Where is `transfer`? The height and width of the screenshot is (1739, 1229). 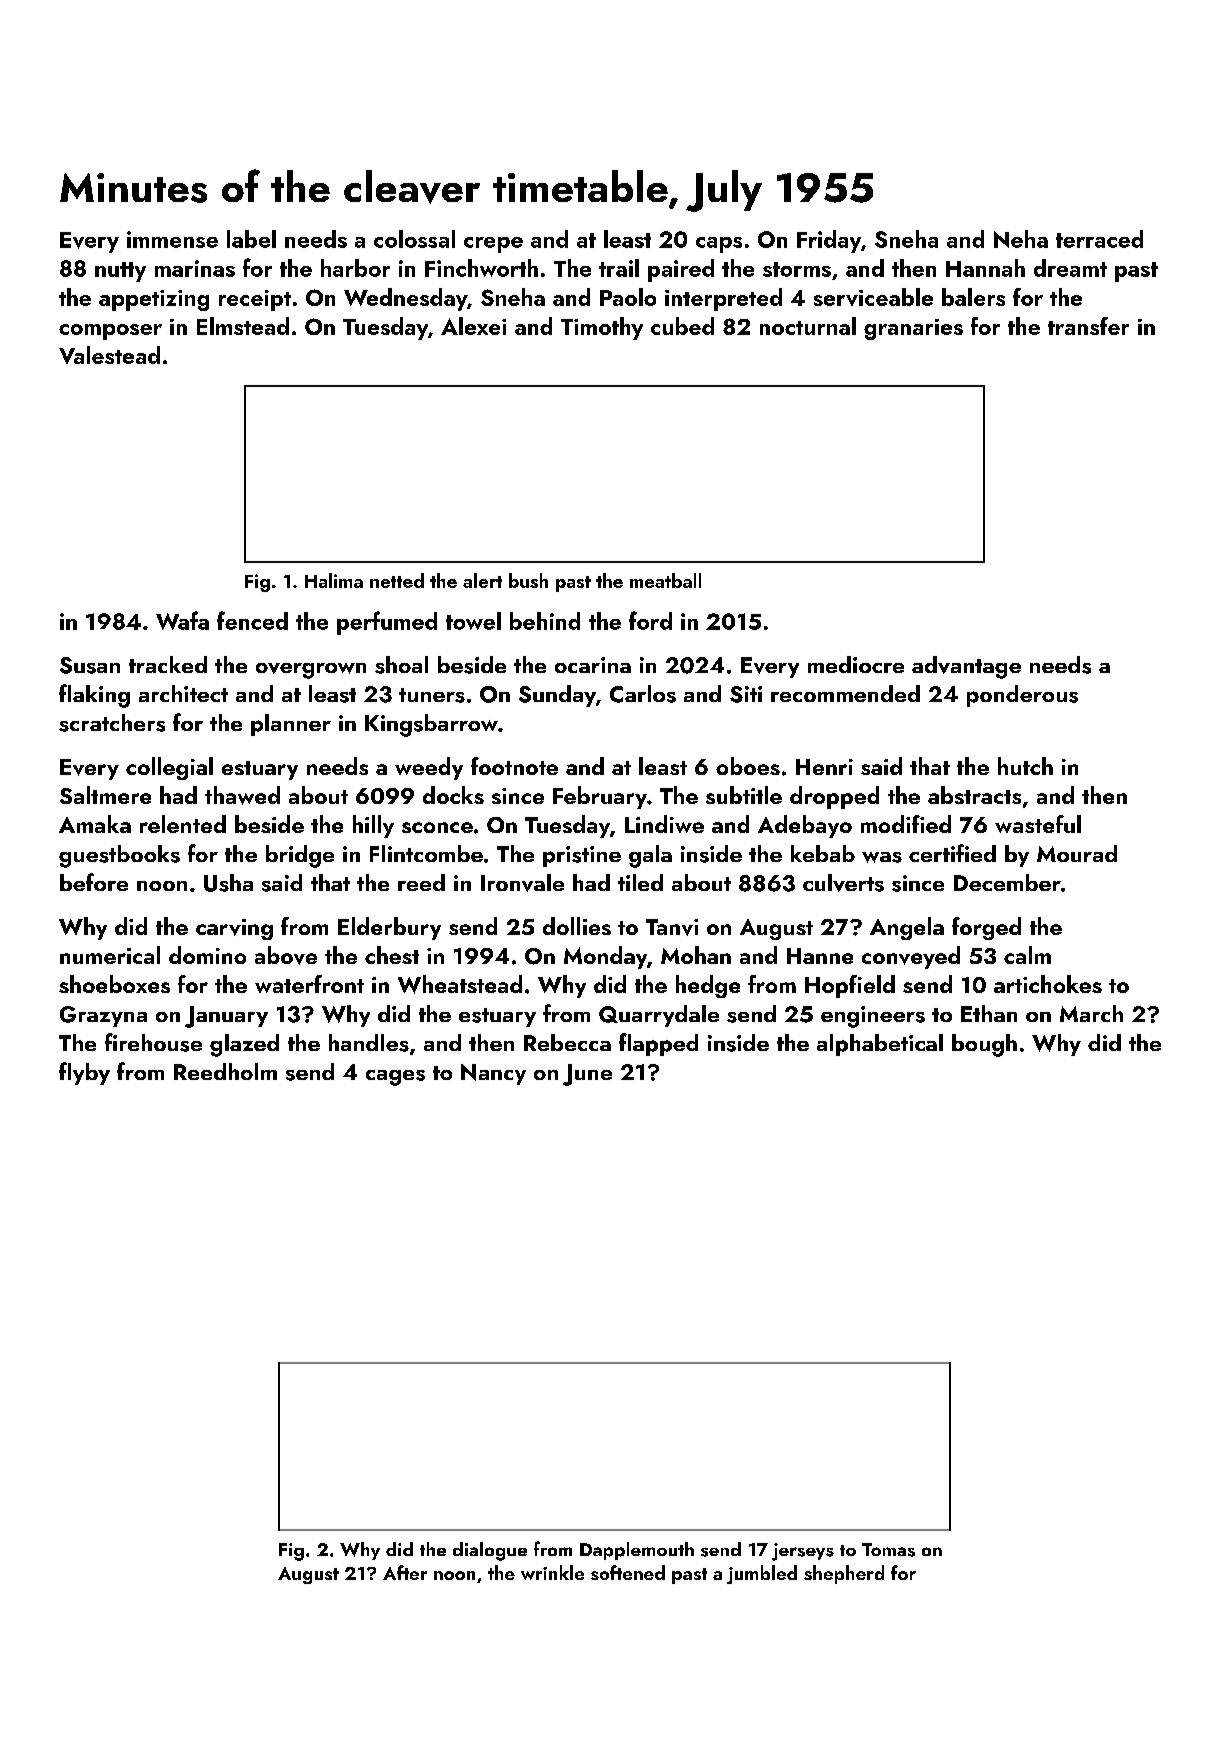
transfer is located at coordinates (1088, 326).
